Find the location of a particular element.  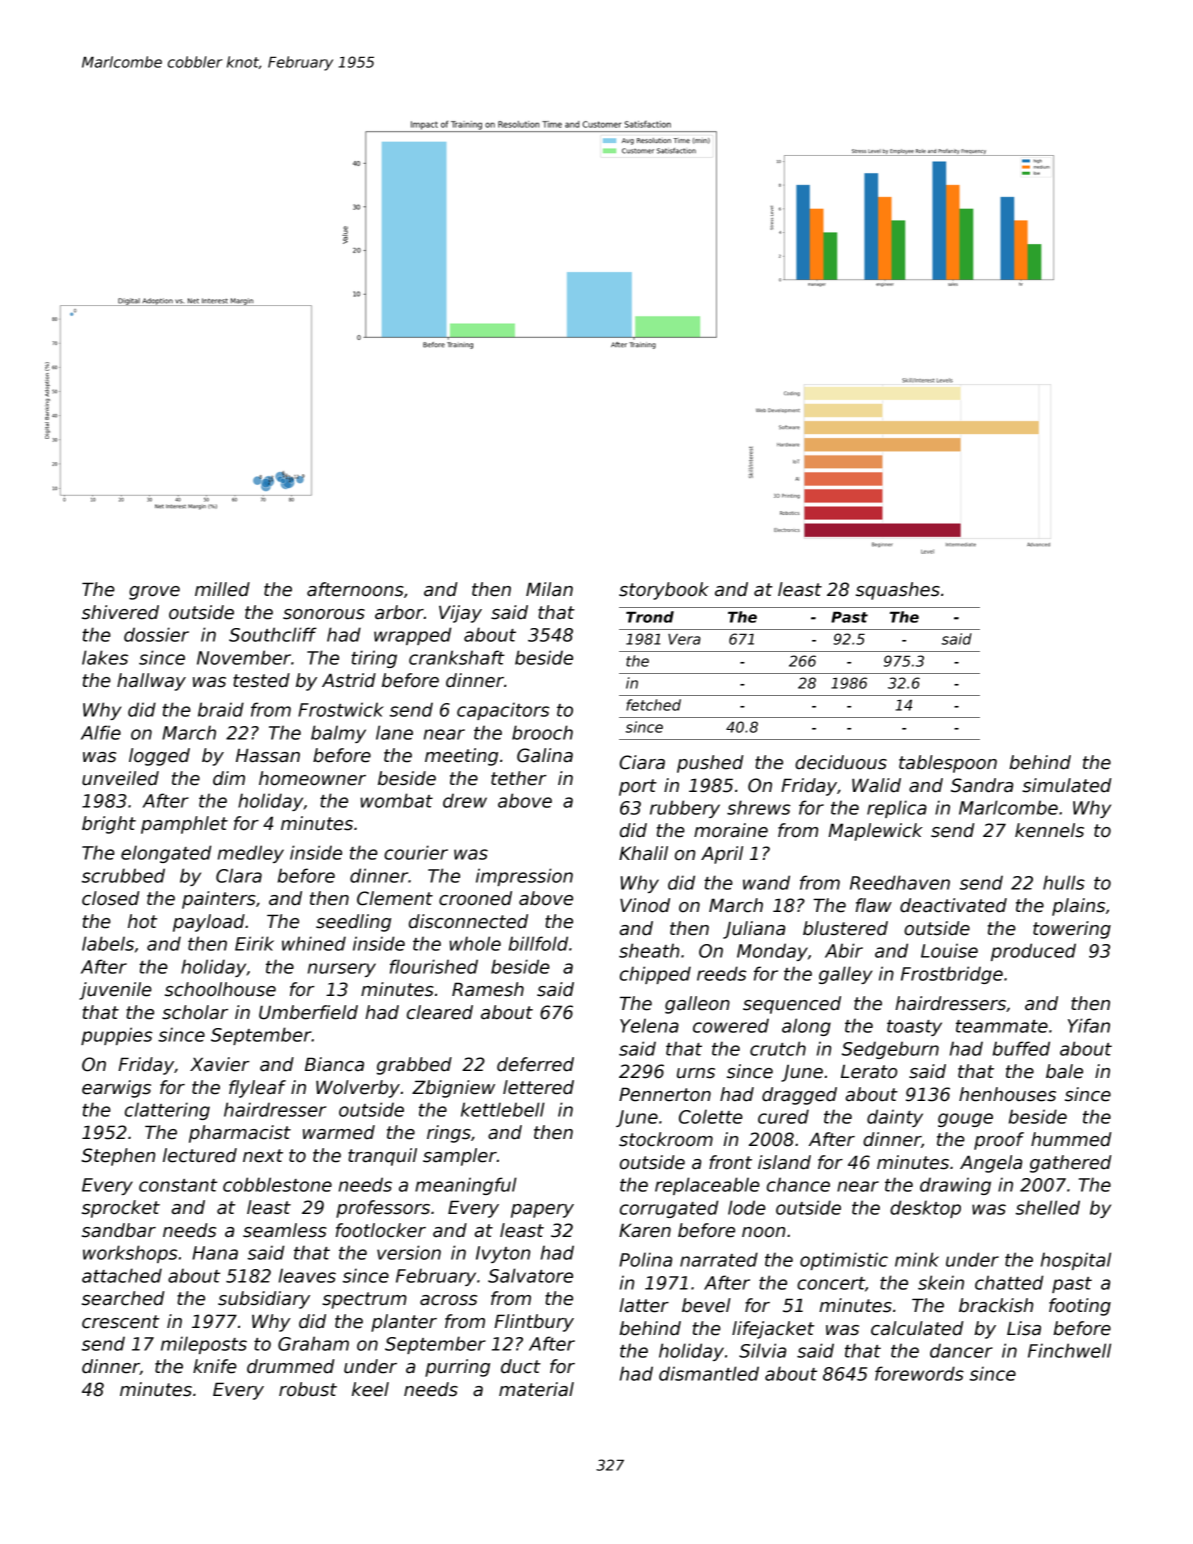

billfold is located at coordinates (538, 943).
